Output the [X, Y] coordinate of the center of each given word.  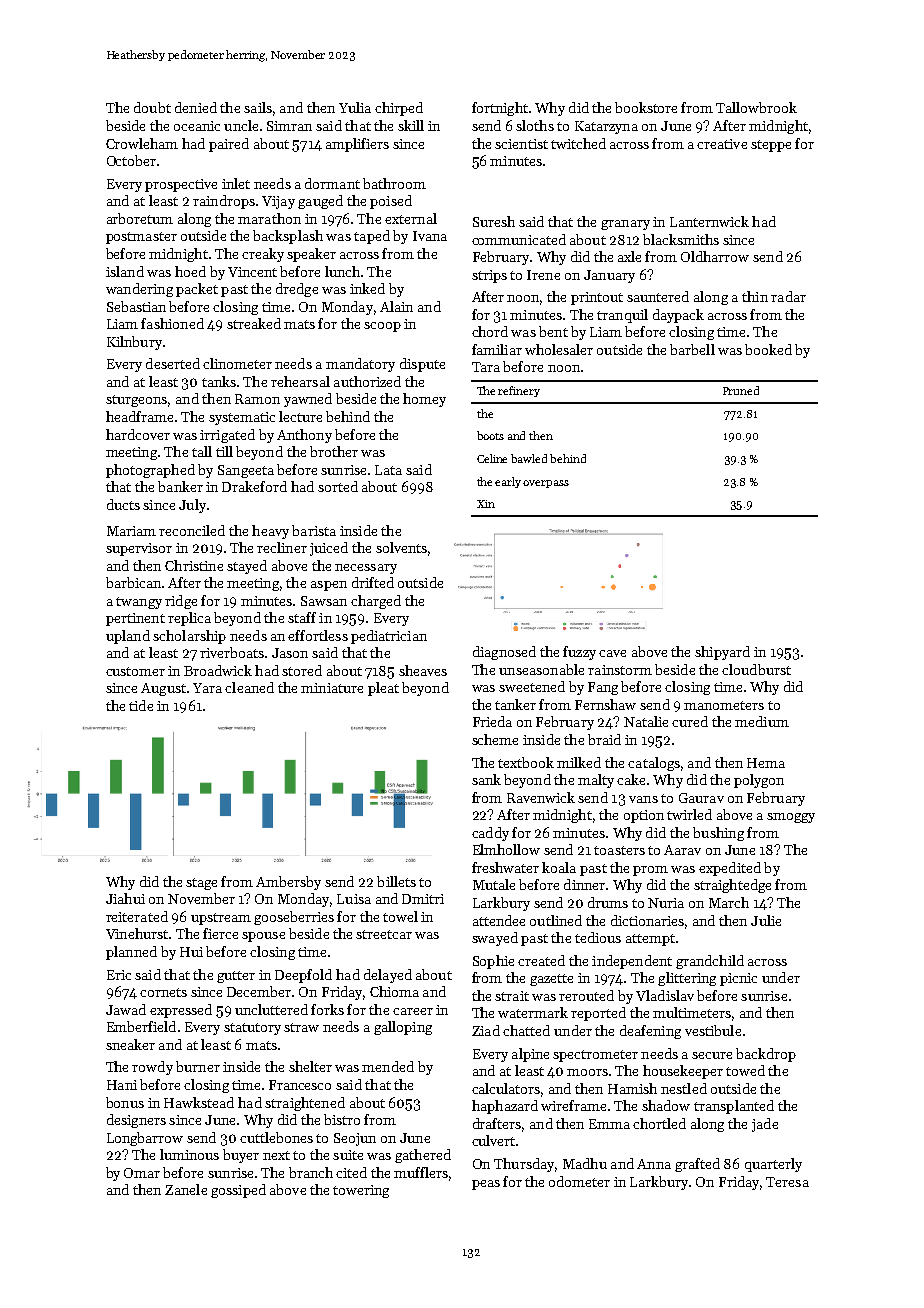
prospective [181, 185]
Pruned [741, 390]
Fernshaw [605, 704]
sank [486, 779]
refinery [519, 391]
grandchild [710, 962]
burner [198, 1066]
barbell [692, 349]
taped [372, 237]
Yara [207, 688]
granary [625, 225]
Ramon [257, 399]
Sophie [493, 962]
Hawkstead [199, 1102]
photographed [150, 471]
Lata [388, 470]
